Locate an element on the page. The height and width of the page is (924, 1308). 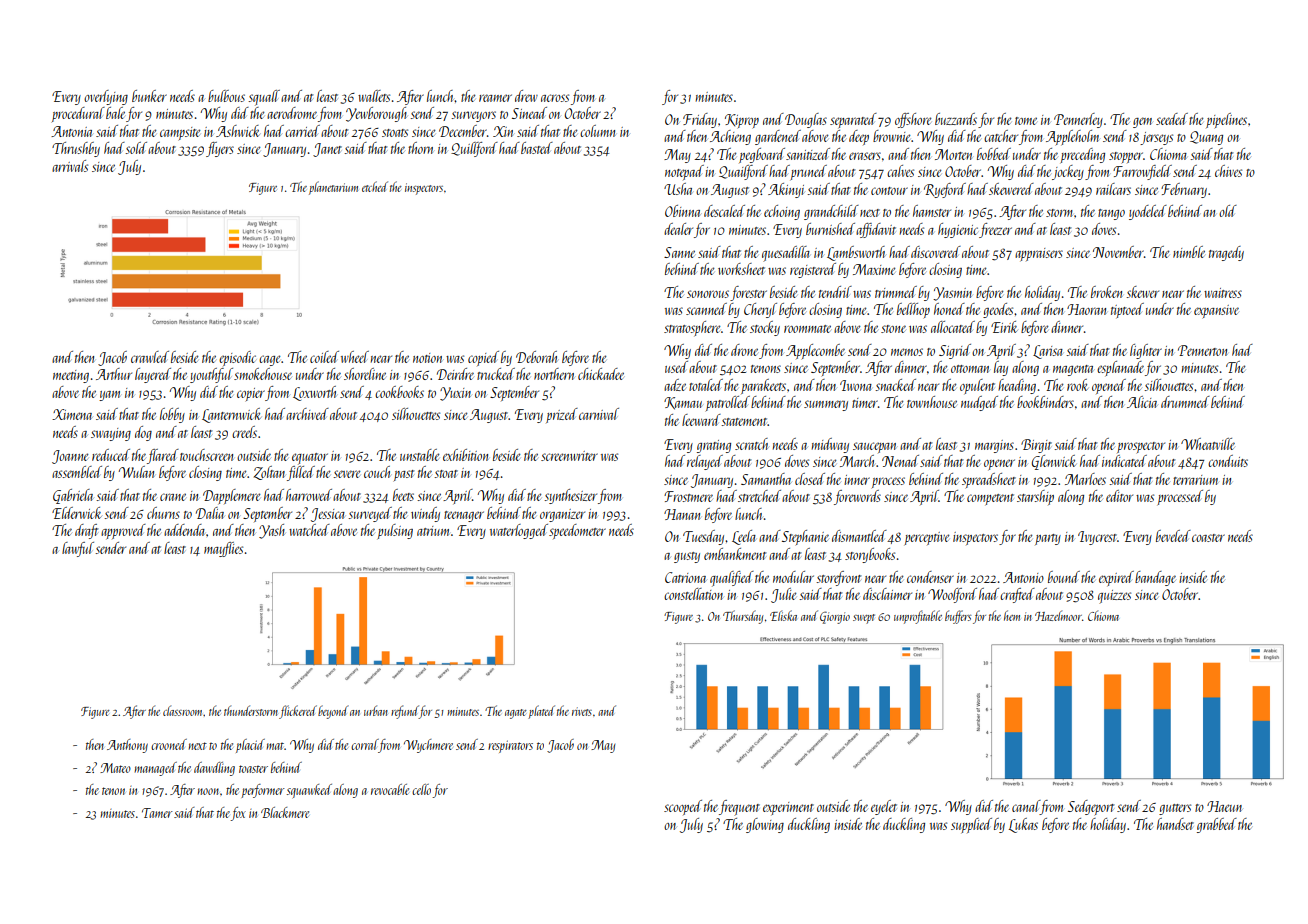
notepad is located at coordinates (684, 172).
